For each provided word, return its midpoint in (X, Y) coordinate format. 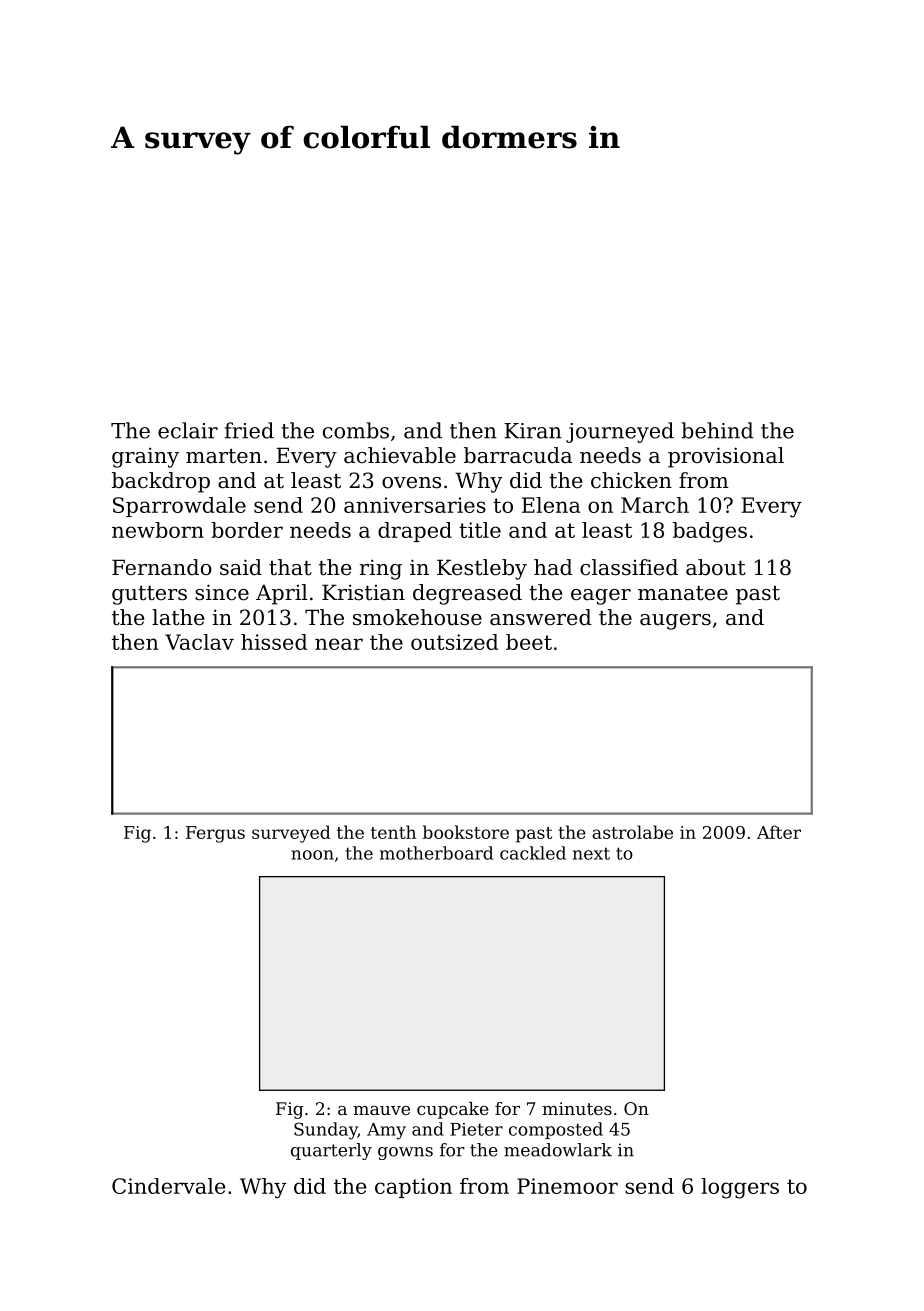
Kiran (533, 431)
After (779, 832)
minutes (577, 1108)
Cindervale (169, 1186)
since (222, 592)
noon (312, 855)
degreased (467, 594)
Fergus (215, 834)
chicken (631, 480)
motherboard (436, 853)
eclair (188, 430)
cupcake (453, 1110)
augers (675, 622)
